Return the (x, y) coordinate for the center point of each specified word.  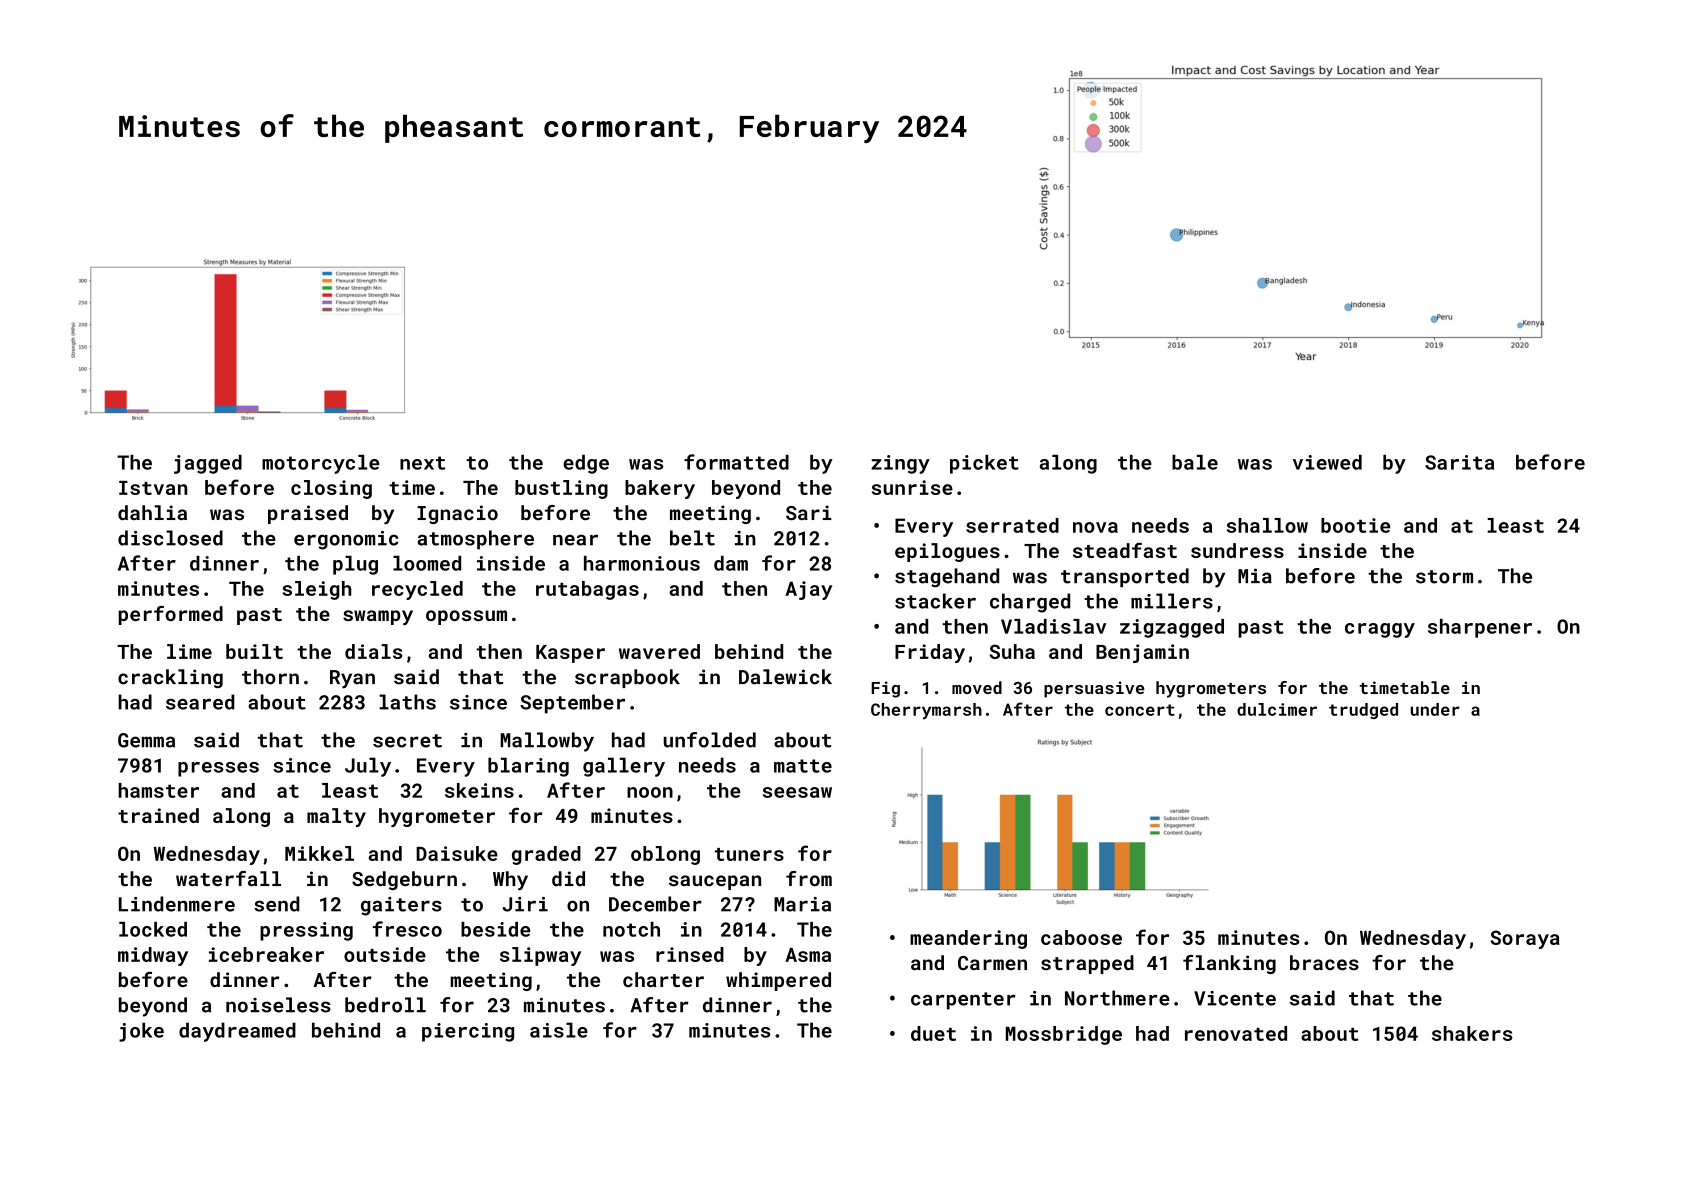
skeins (479, 790)
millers (1172, 601)
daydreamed (237, 1032)
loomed (427, 563)
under (1435, 709)
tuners (749, 854)
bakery (660, 489)
